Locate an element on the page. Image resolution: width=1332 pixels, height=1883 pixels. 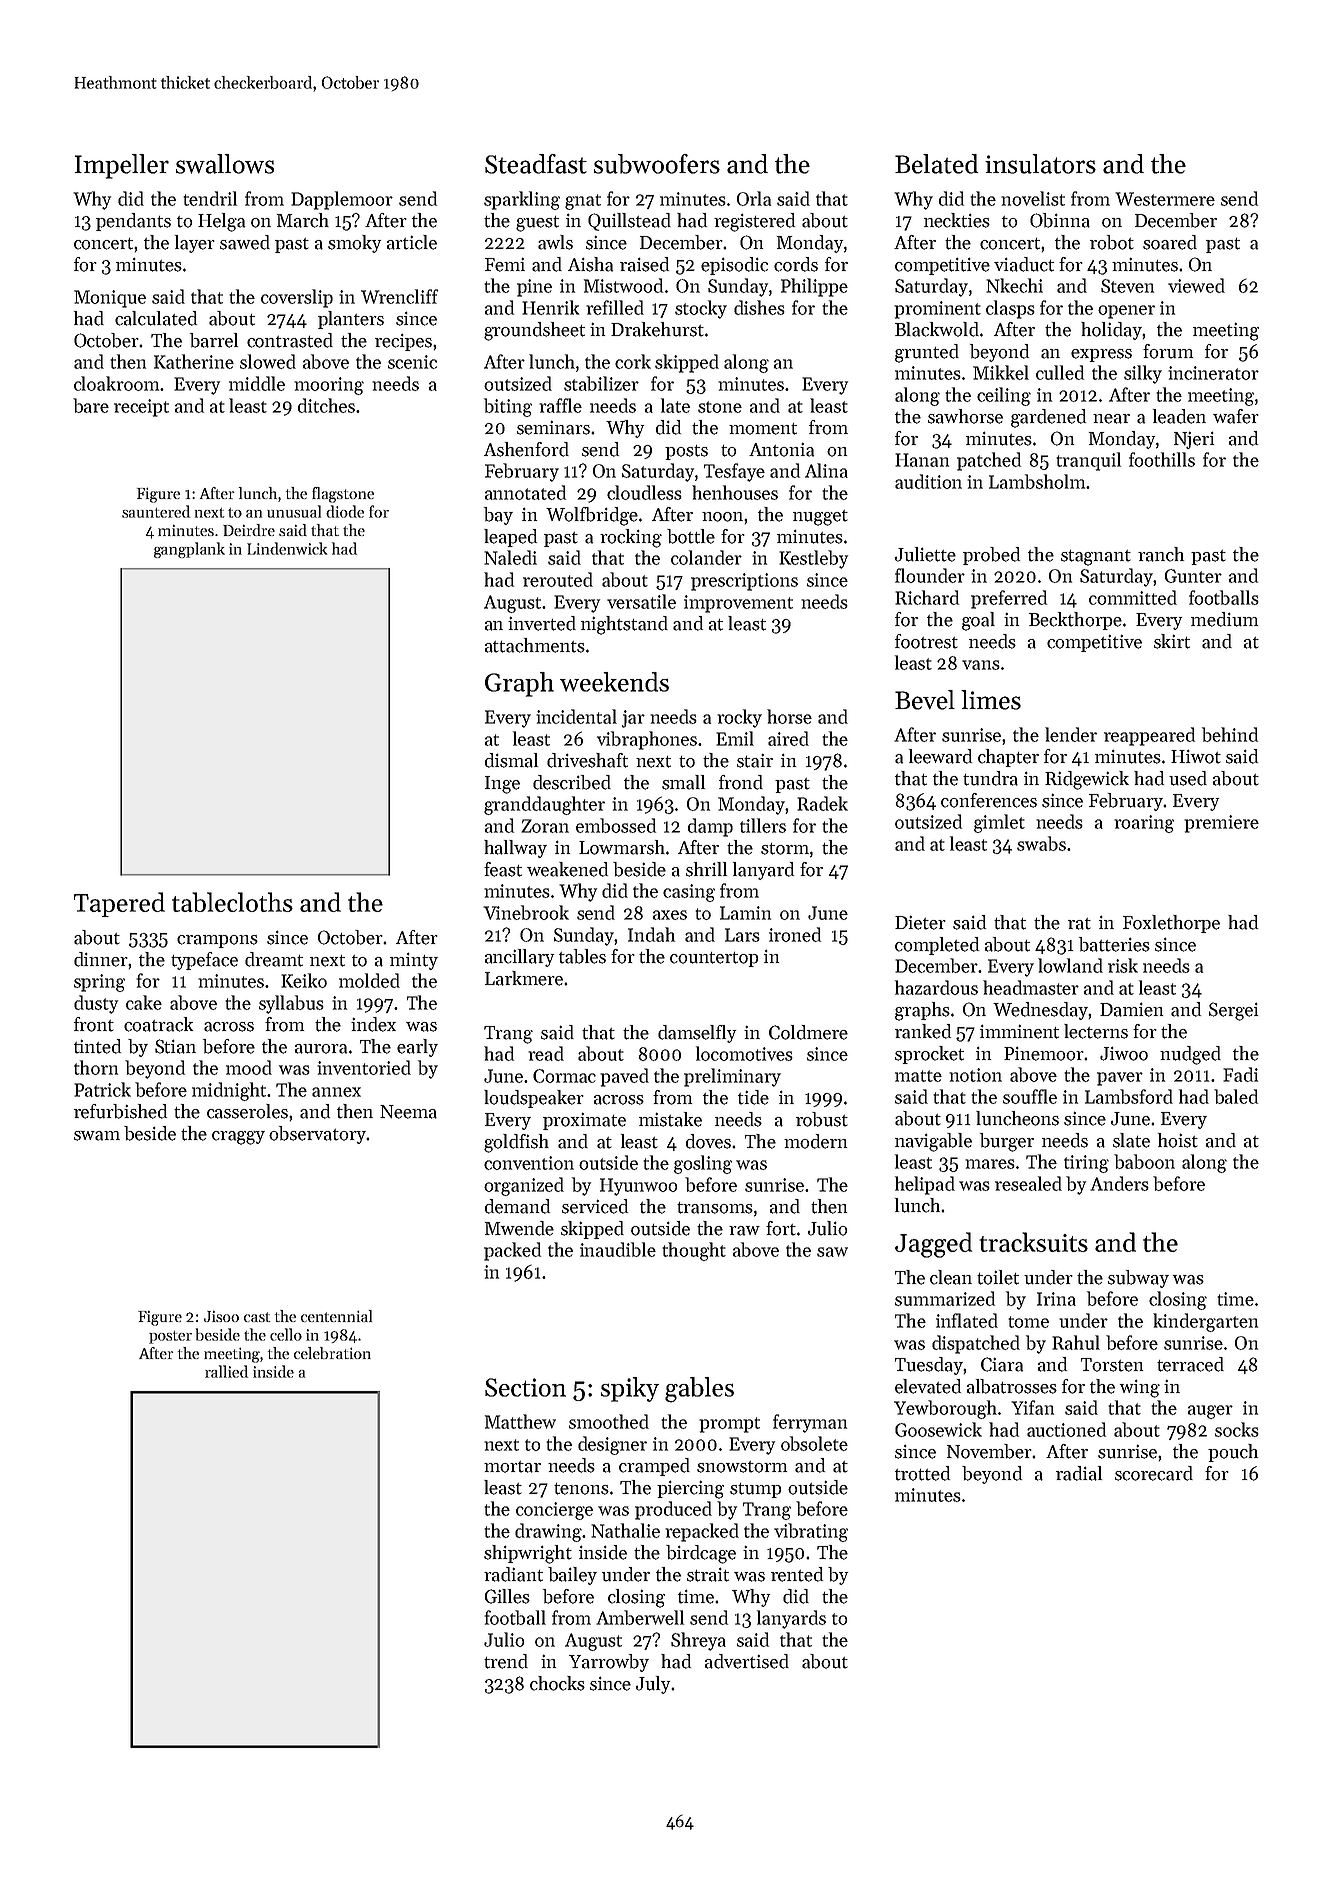
produced is located at coordinates (673, 1510).
